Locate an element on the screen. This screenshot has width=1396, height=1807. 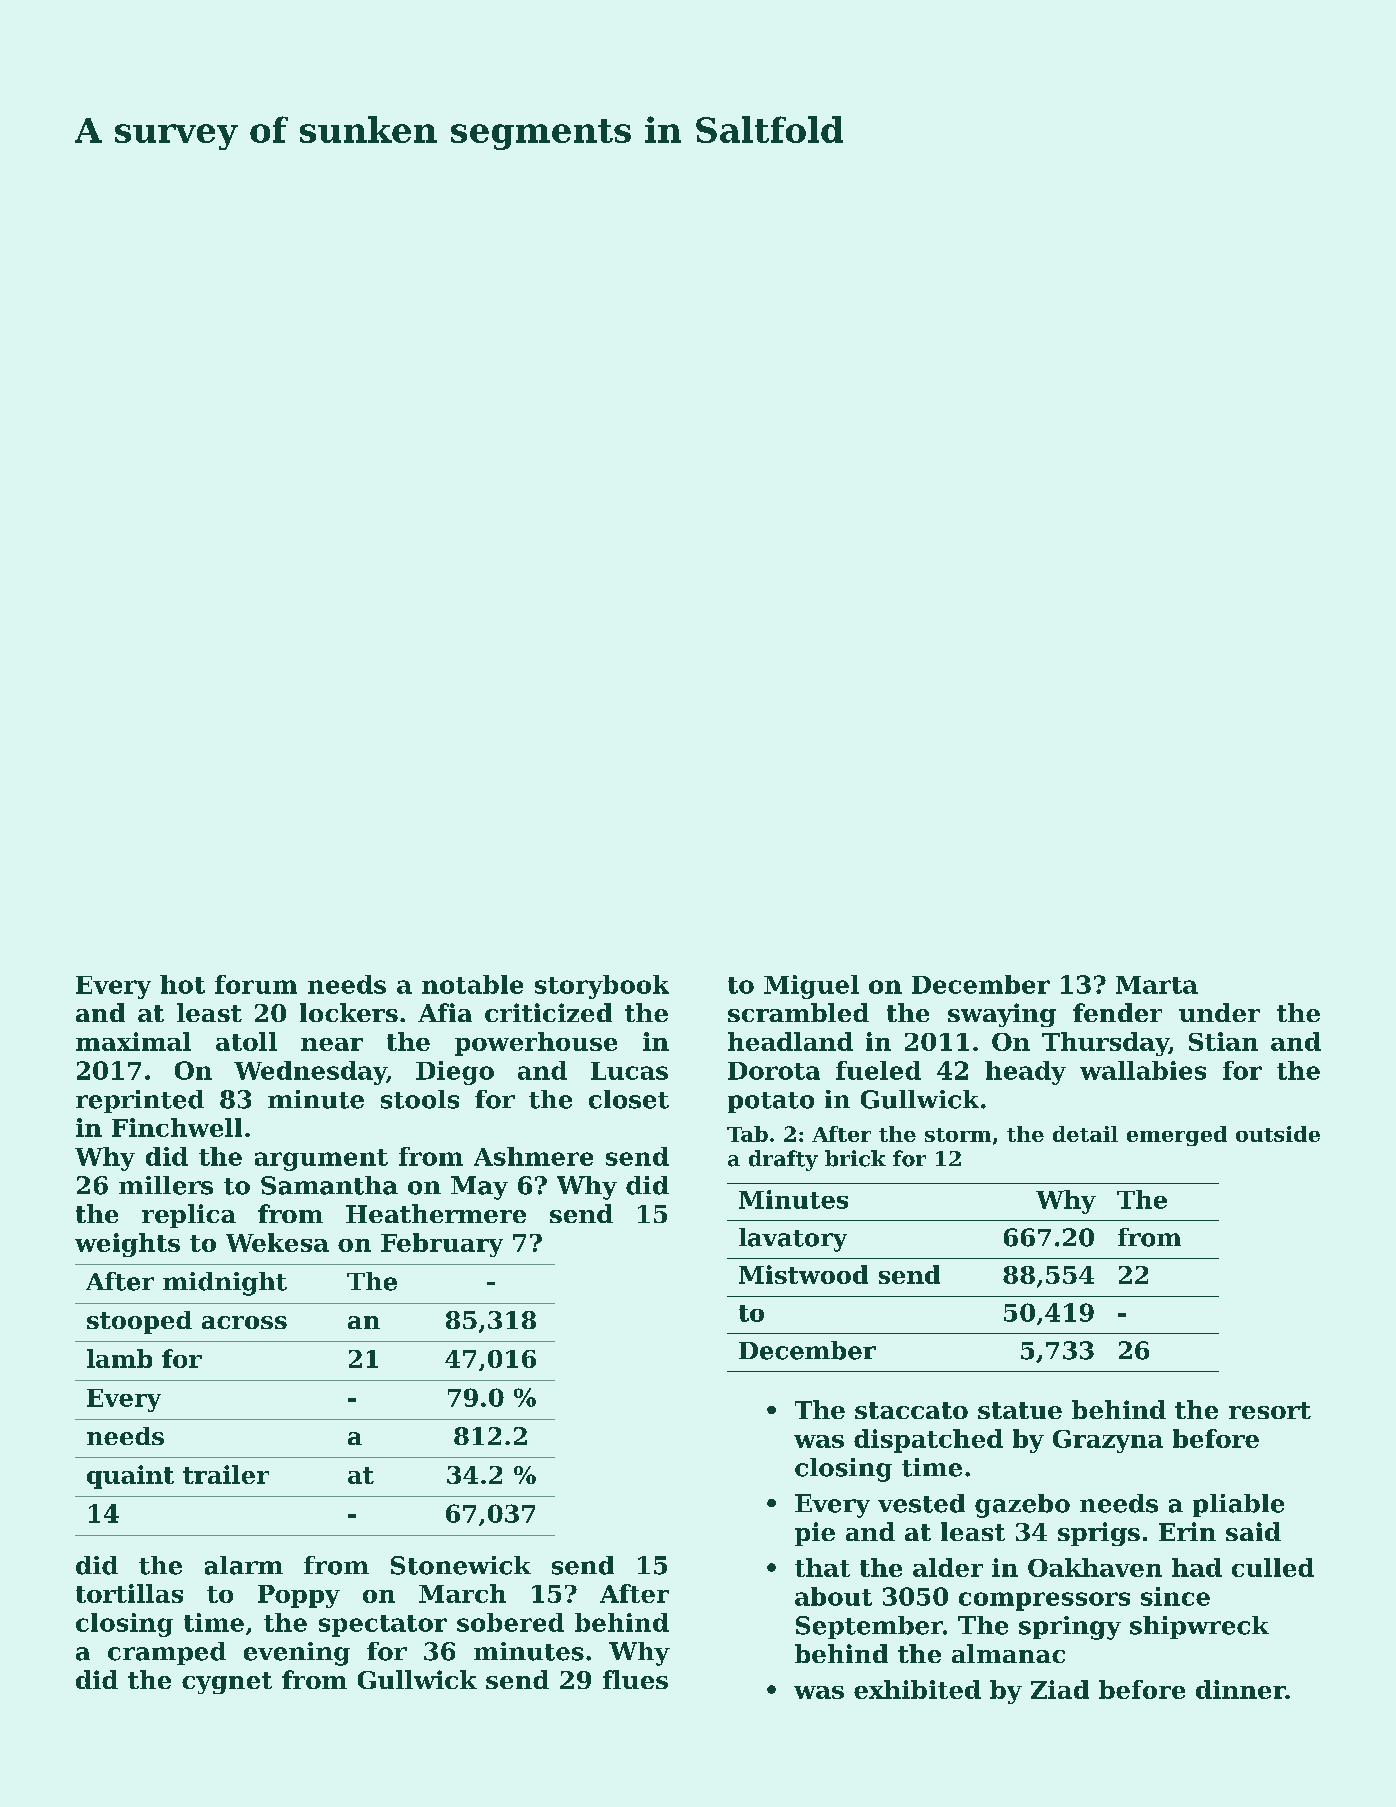
Marta is located at coordinates (1157, 985).
